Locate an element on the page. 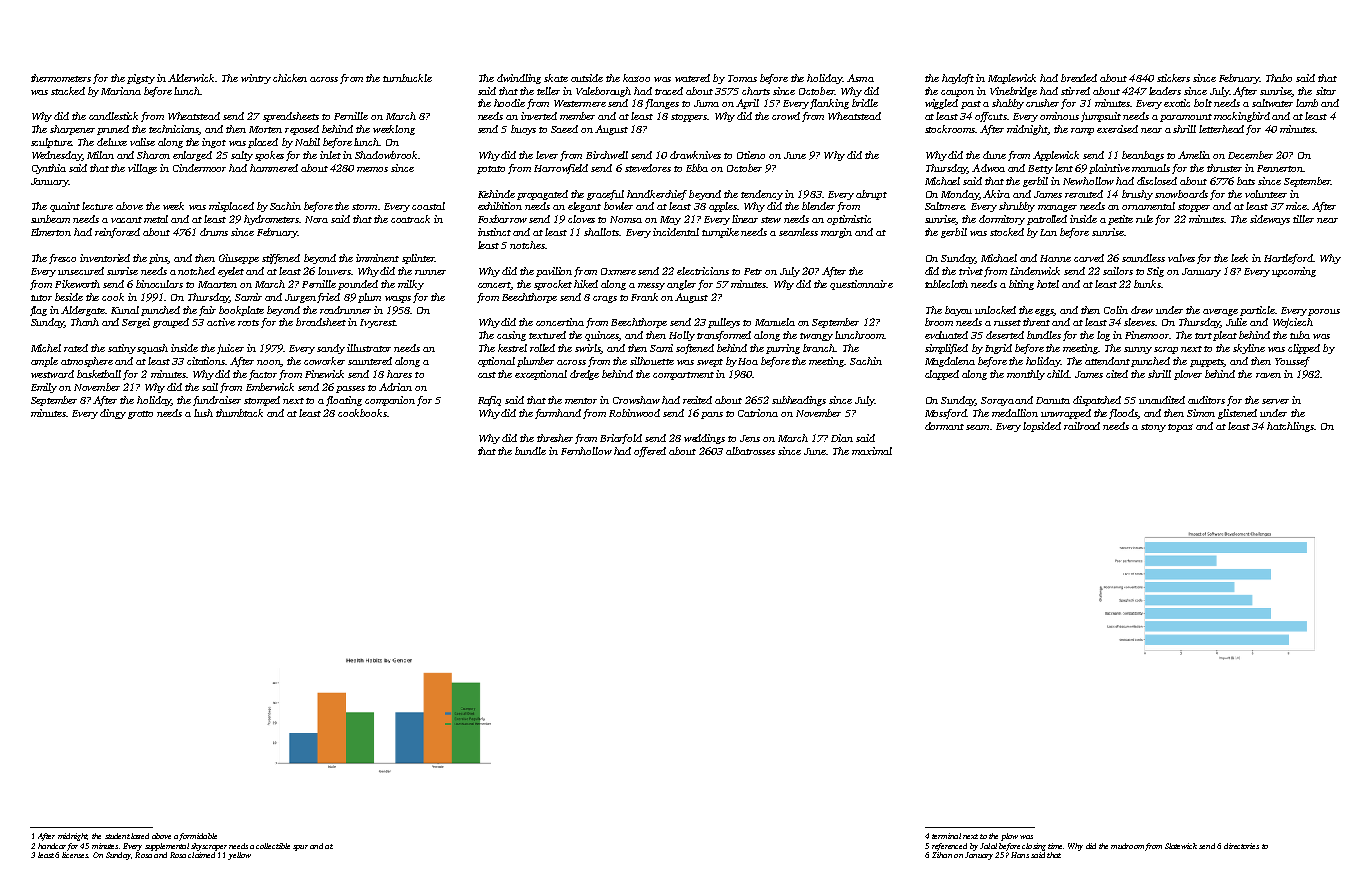  lopsided is located at coordinates (1042, 427).
